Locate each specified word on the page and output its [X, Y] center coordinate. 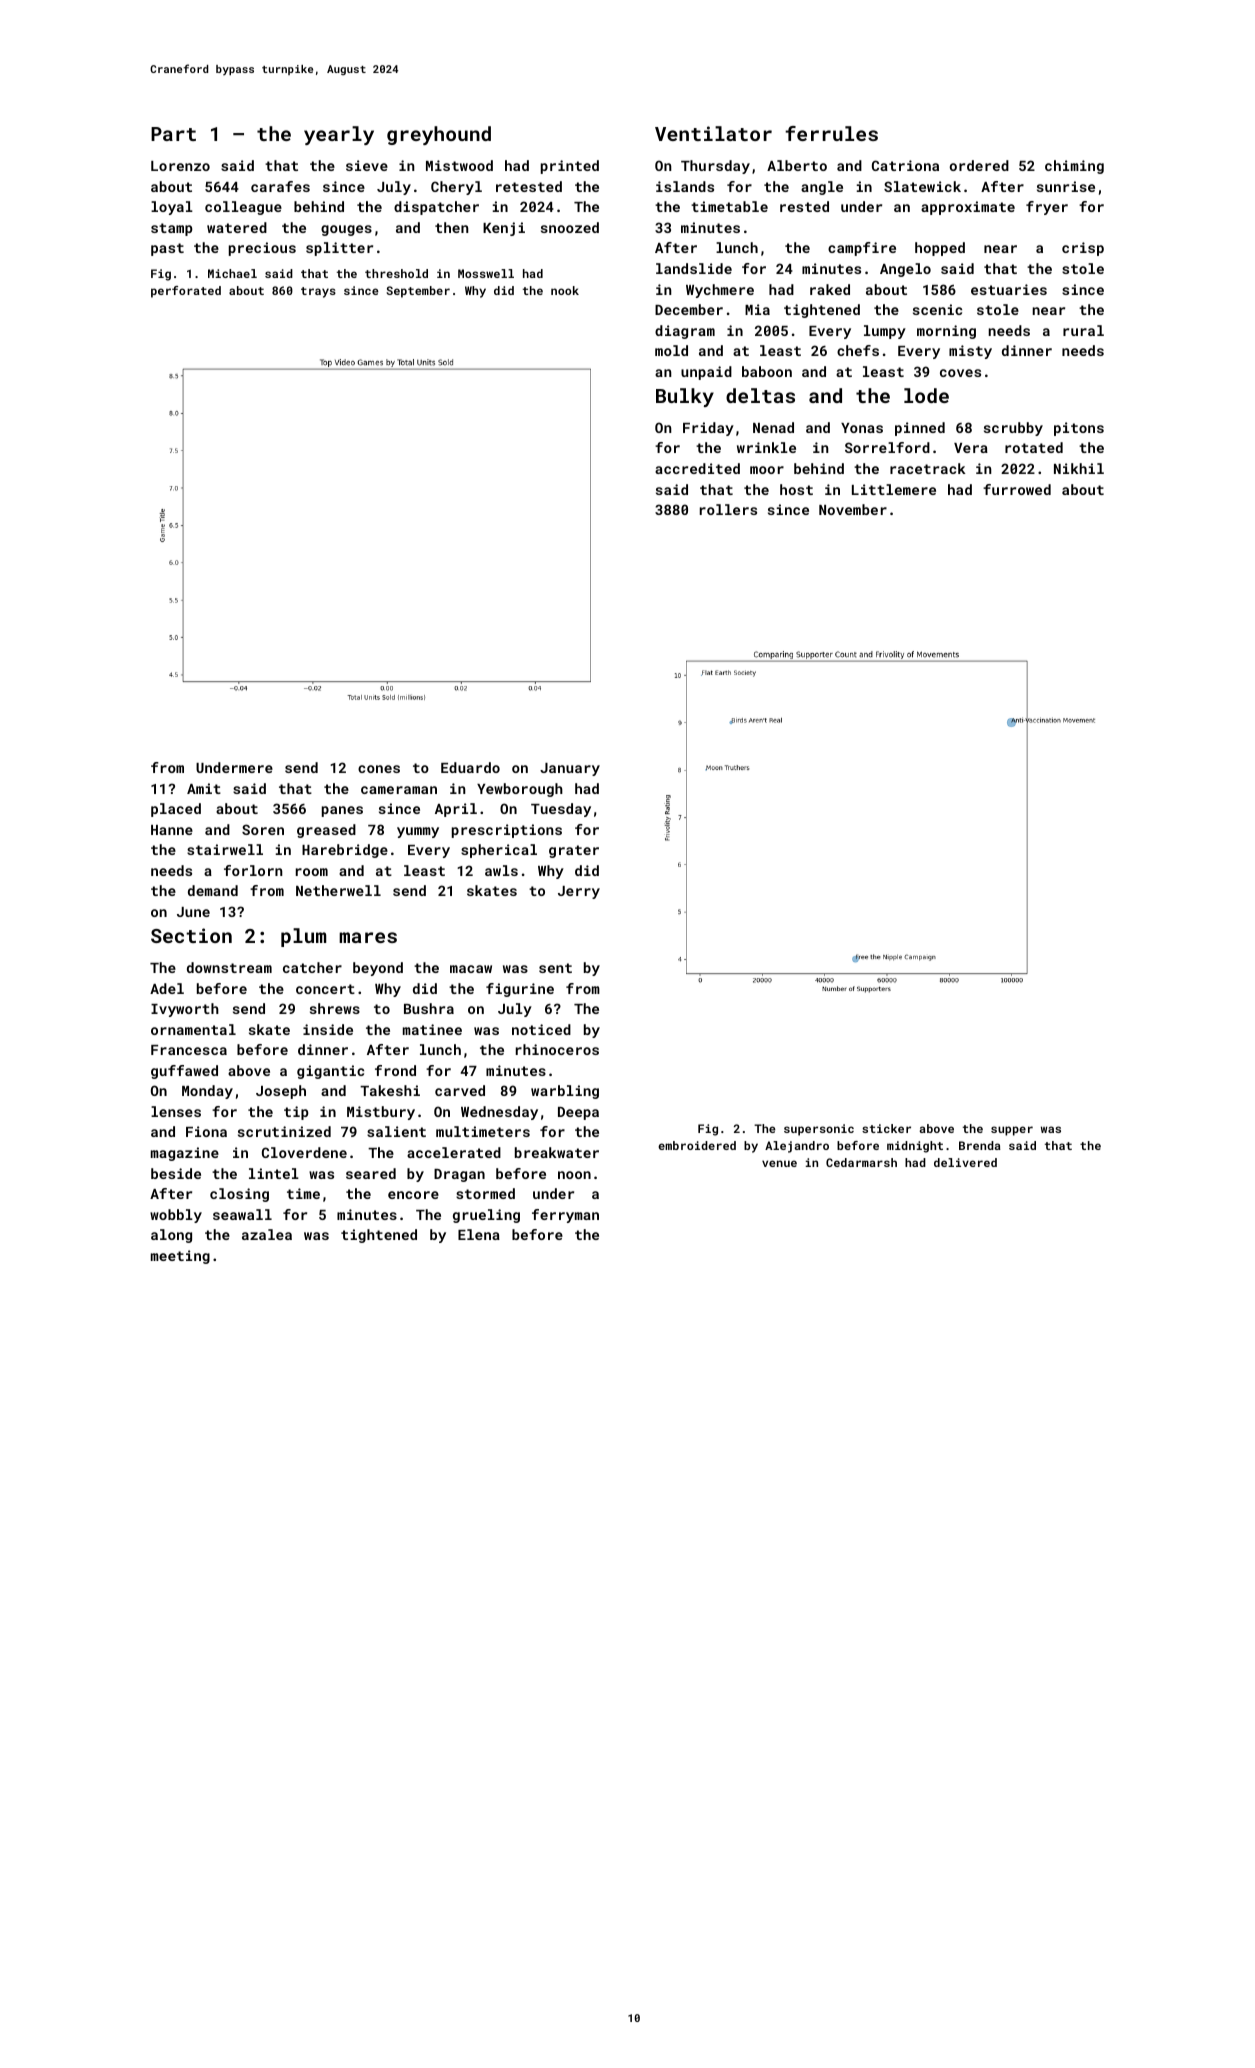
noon [574, 1175]
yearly [339, 135]
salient [396, 1131]
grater [574, 851]
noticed [541, 1029]
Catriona [905, 165]
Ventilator [713, 133]
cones [379, 769]
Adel [167, 988]
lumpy [885, 332]
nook [565, 290]
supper [1012, 1131]
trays [318, 292]
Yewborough [520, 790]
